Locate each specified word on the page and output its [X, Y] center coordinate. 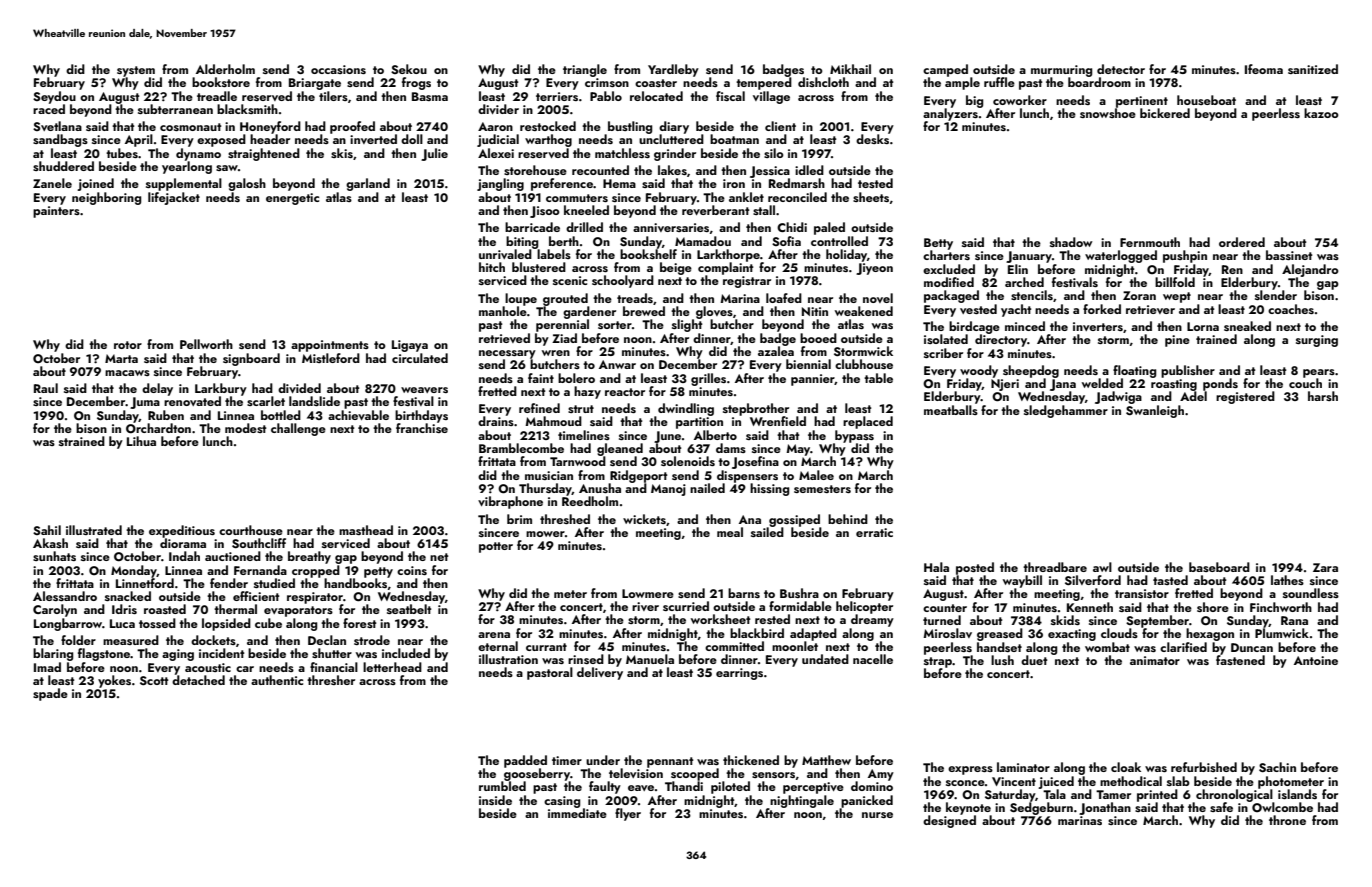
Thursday [545, 489]
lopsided [226, 624]
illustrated [94, 530]
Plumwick [1282, 633]
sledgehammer [1066, 411]
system [136, 71]
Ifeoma [1264, 69]
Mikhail [850, 69]
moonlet [795, 646]
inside [495, 800]
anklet [746, 197]
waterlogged [1121, 256]
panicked [867, 801]
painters [56, 212]
